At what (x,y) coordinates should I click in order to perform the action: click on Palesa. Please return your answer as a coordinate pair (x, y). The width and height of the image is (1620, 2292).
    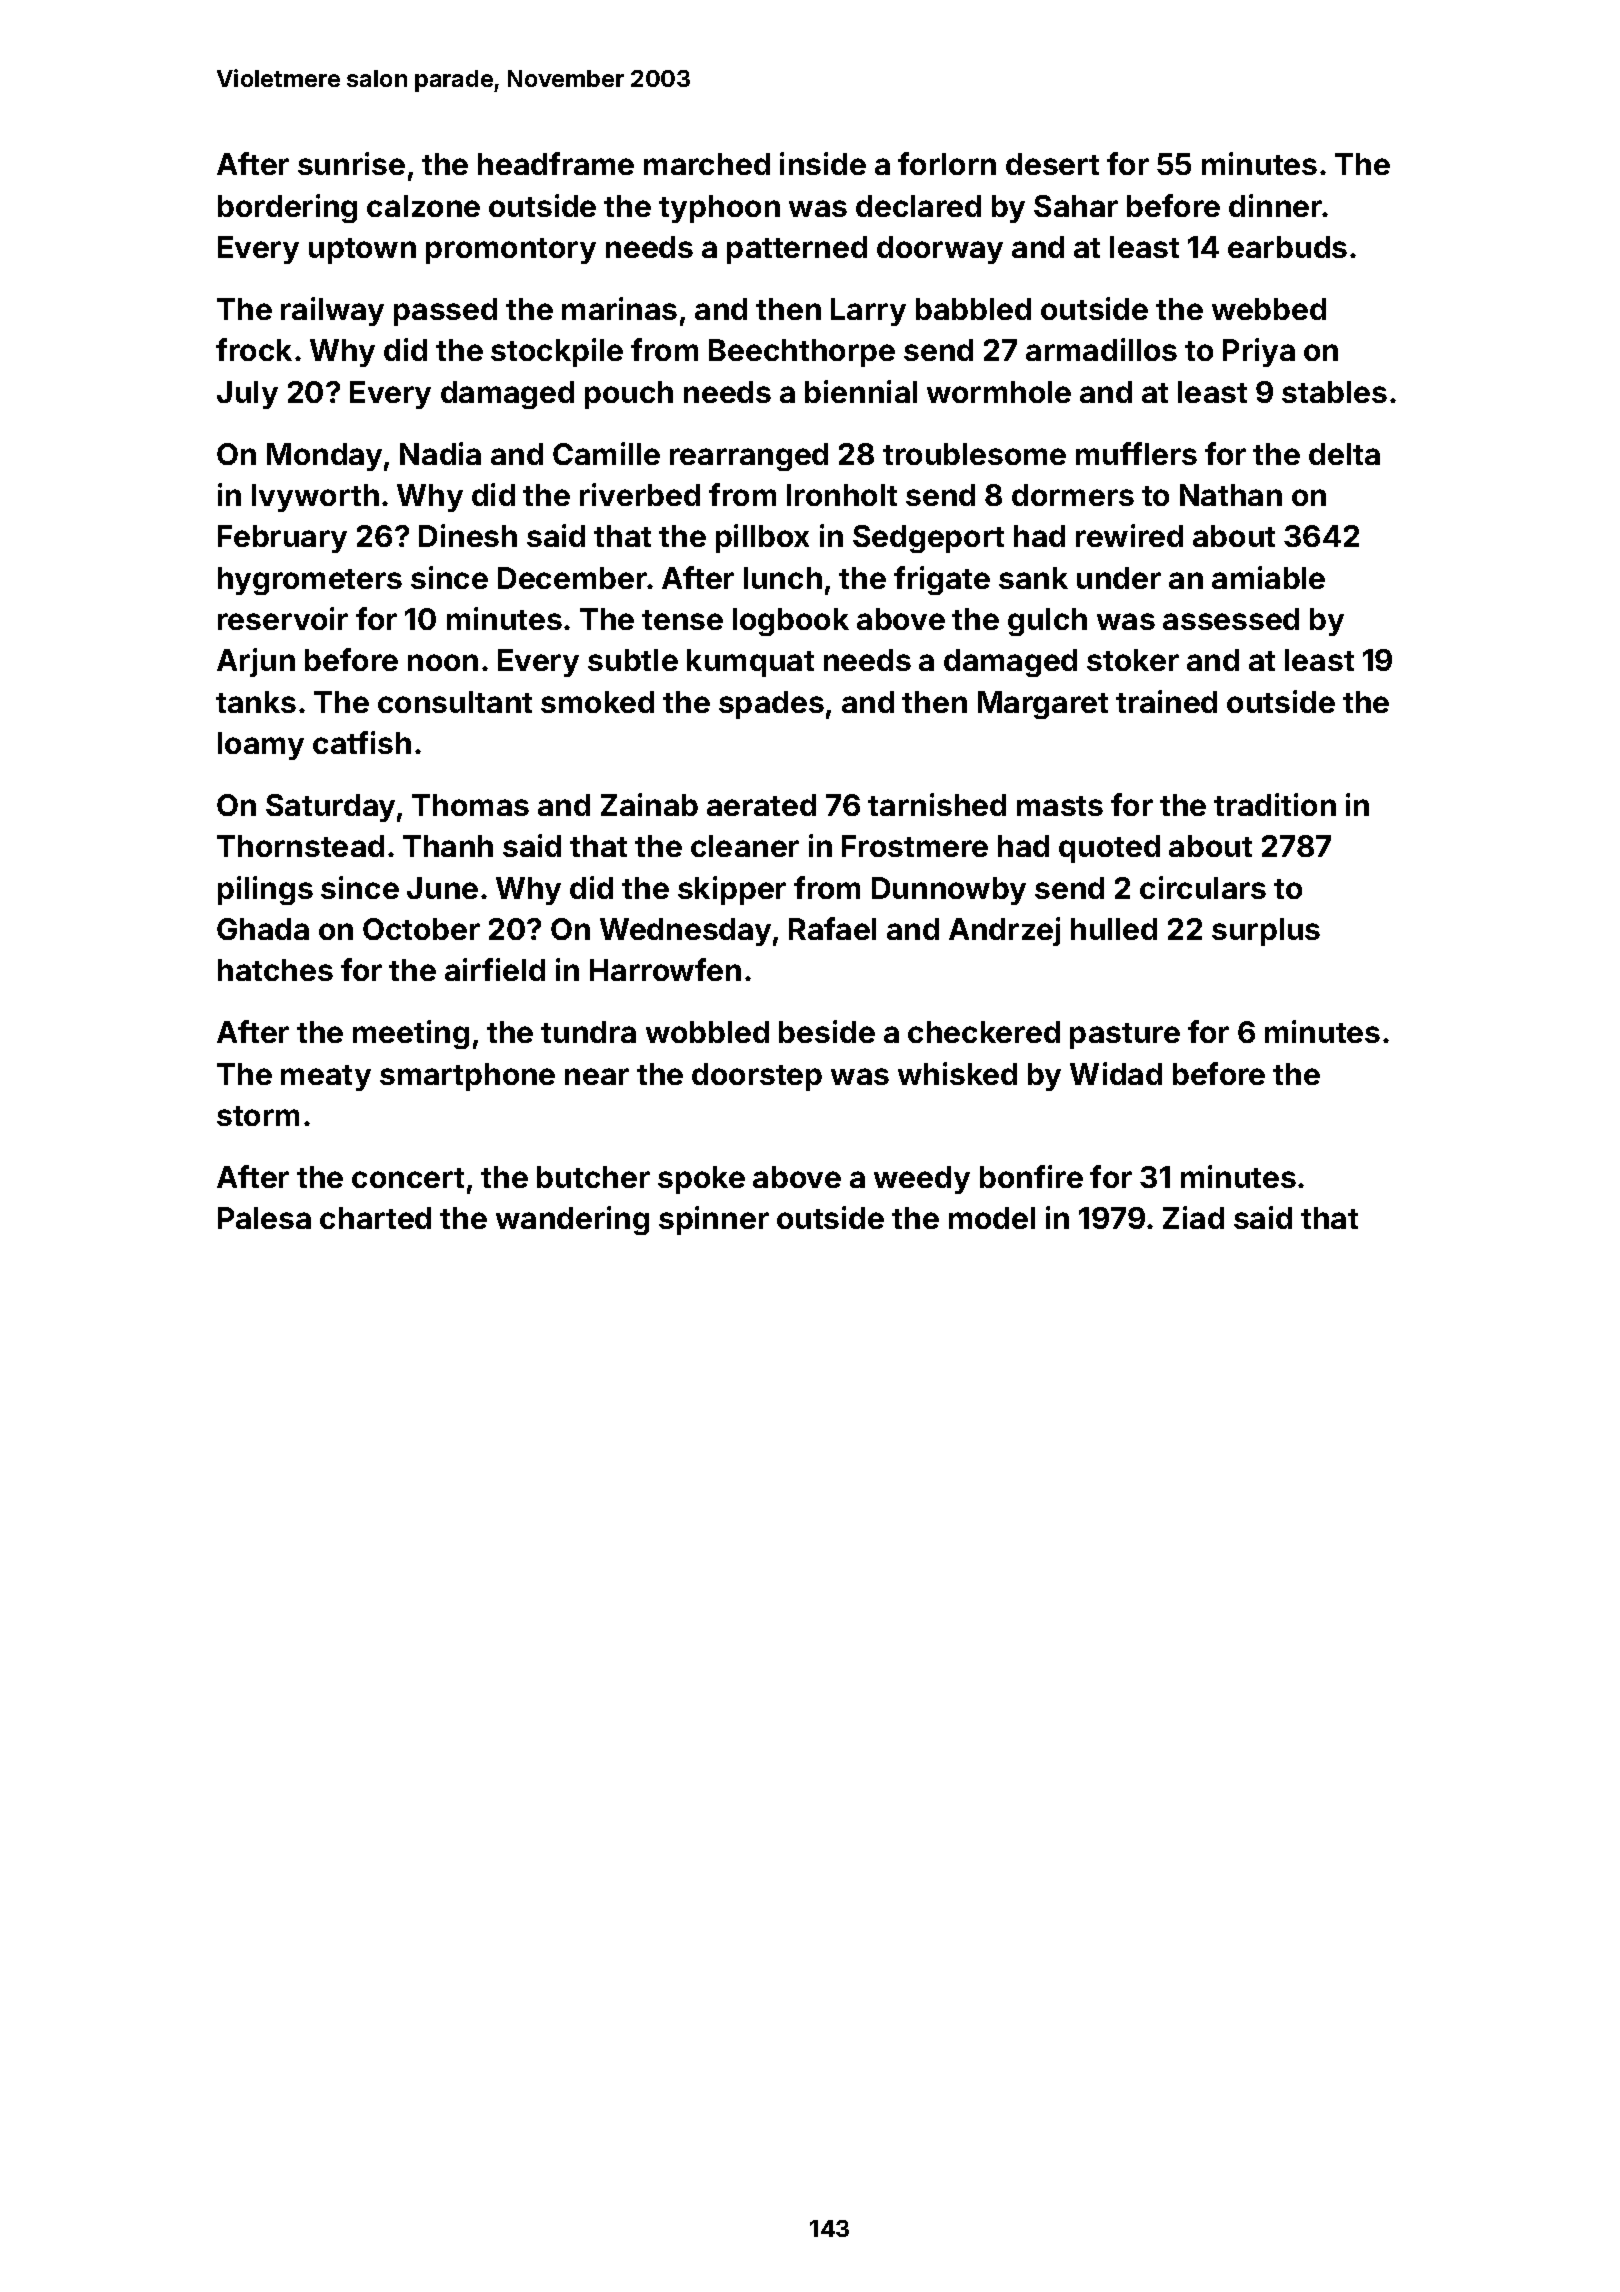
    Looking at the image, I should click on (264, 1218).
